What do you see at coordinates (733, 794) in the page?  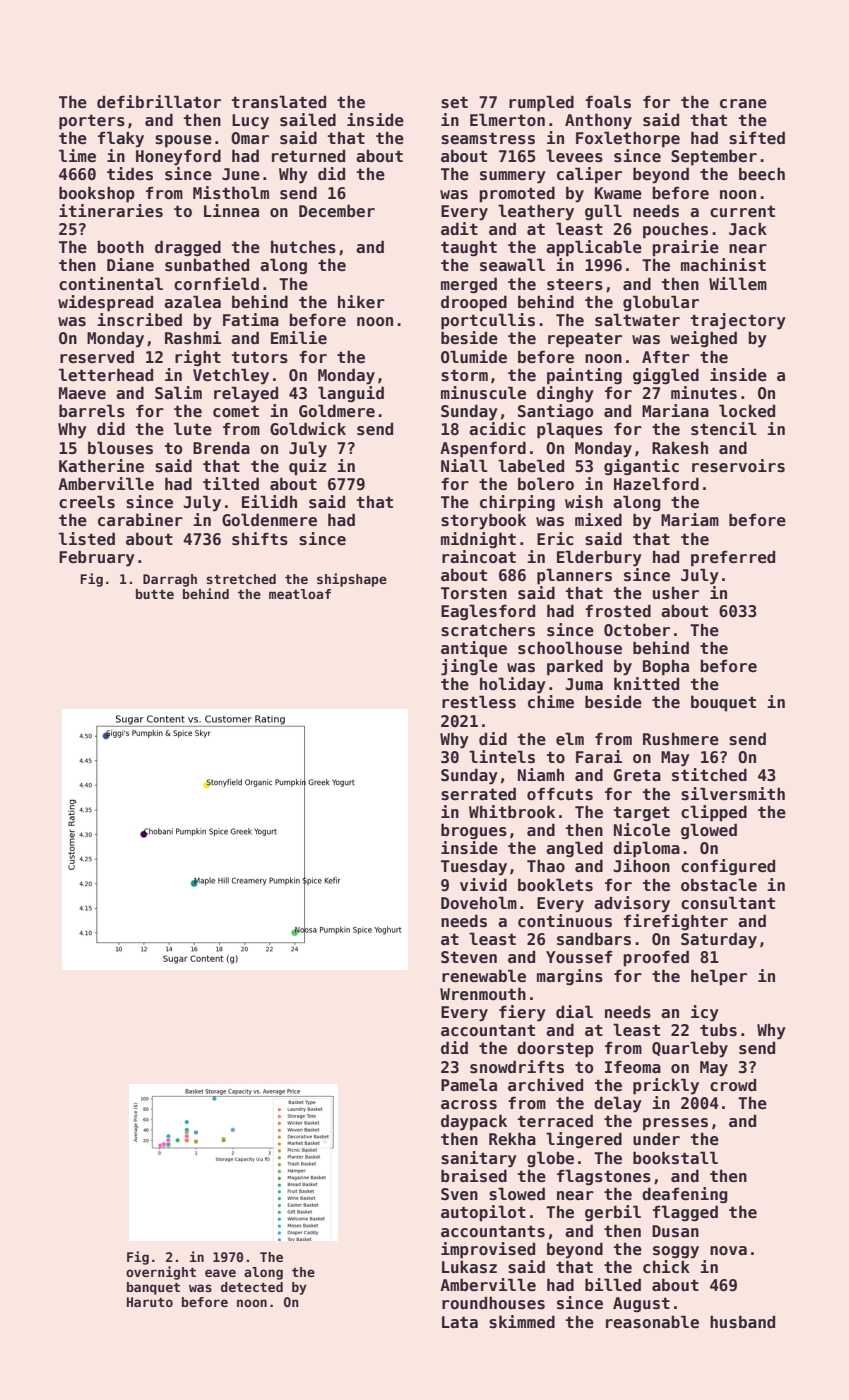 I see `silversmith` at bounding box center [733, 794].
